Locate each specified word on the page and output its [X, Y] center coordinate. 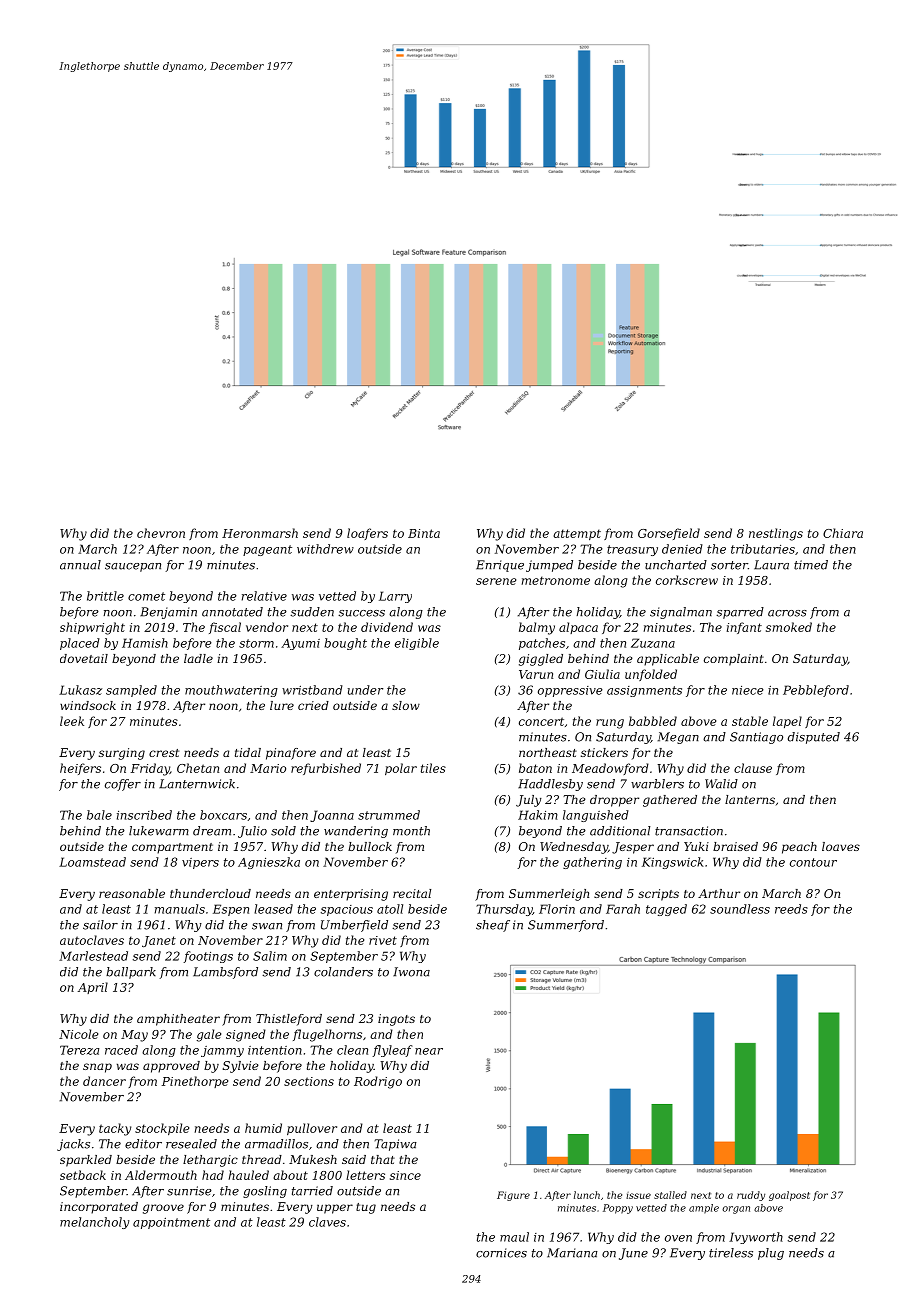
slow [406, 705]
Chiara [843, 533]
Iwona [411, 972]
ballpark [131, 973]
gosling [265, 1192]
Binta [424, 533]
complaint [734, 660]
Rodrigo [378, 1082]
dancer [104, 1081]
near [429, 1051]
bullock [370, 846]
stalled [670, 1195]
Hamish [145, 643]
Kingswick [673, 863]
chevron [161, 533]
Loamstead [92, 862]
